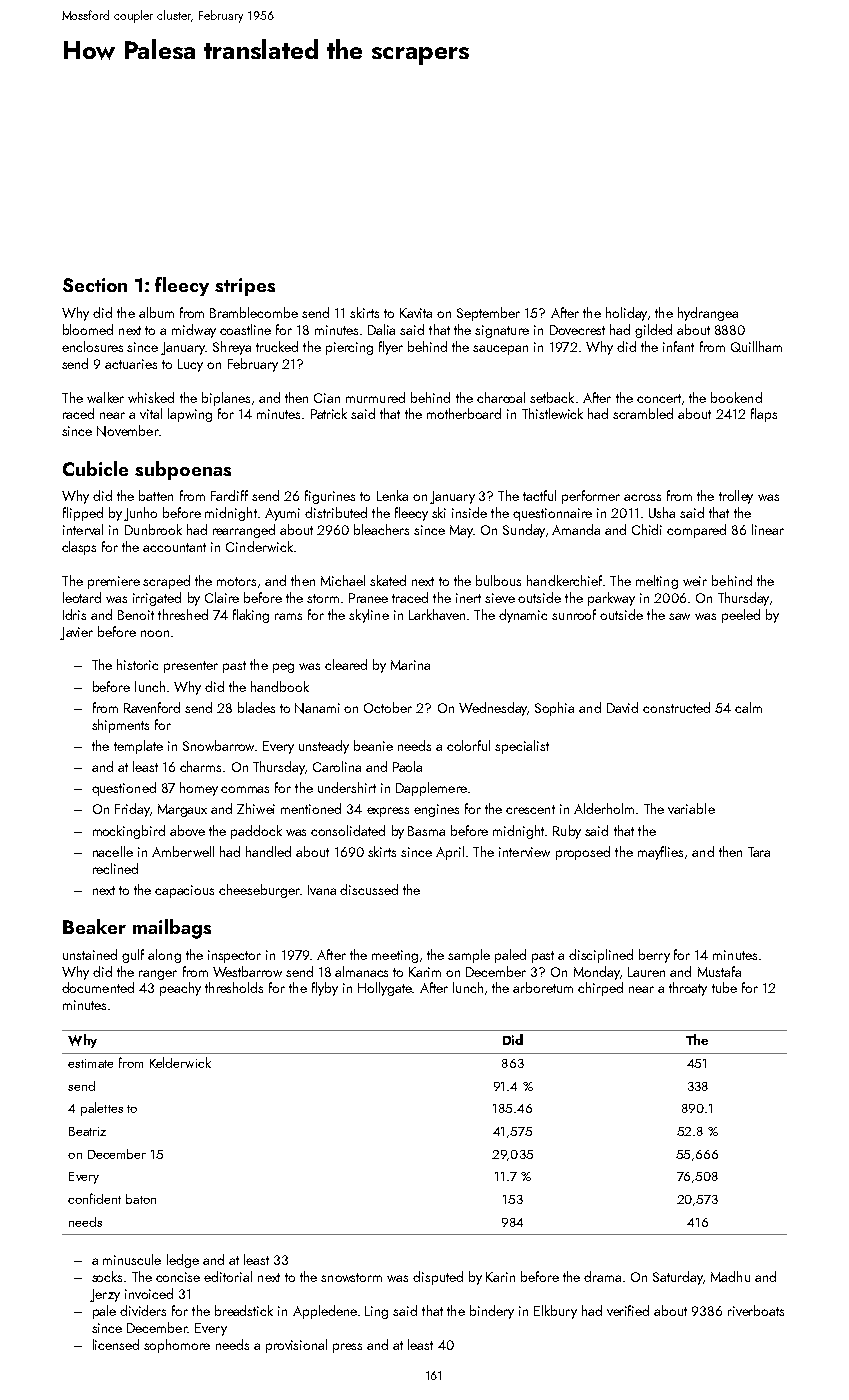  I want to click on meeting, so click(395, 956).
